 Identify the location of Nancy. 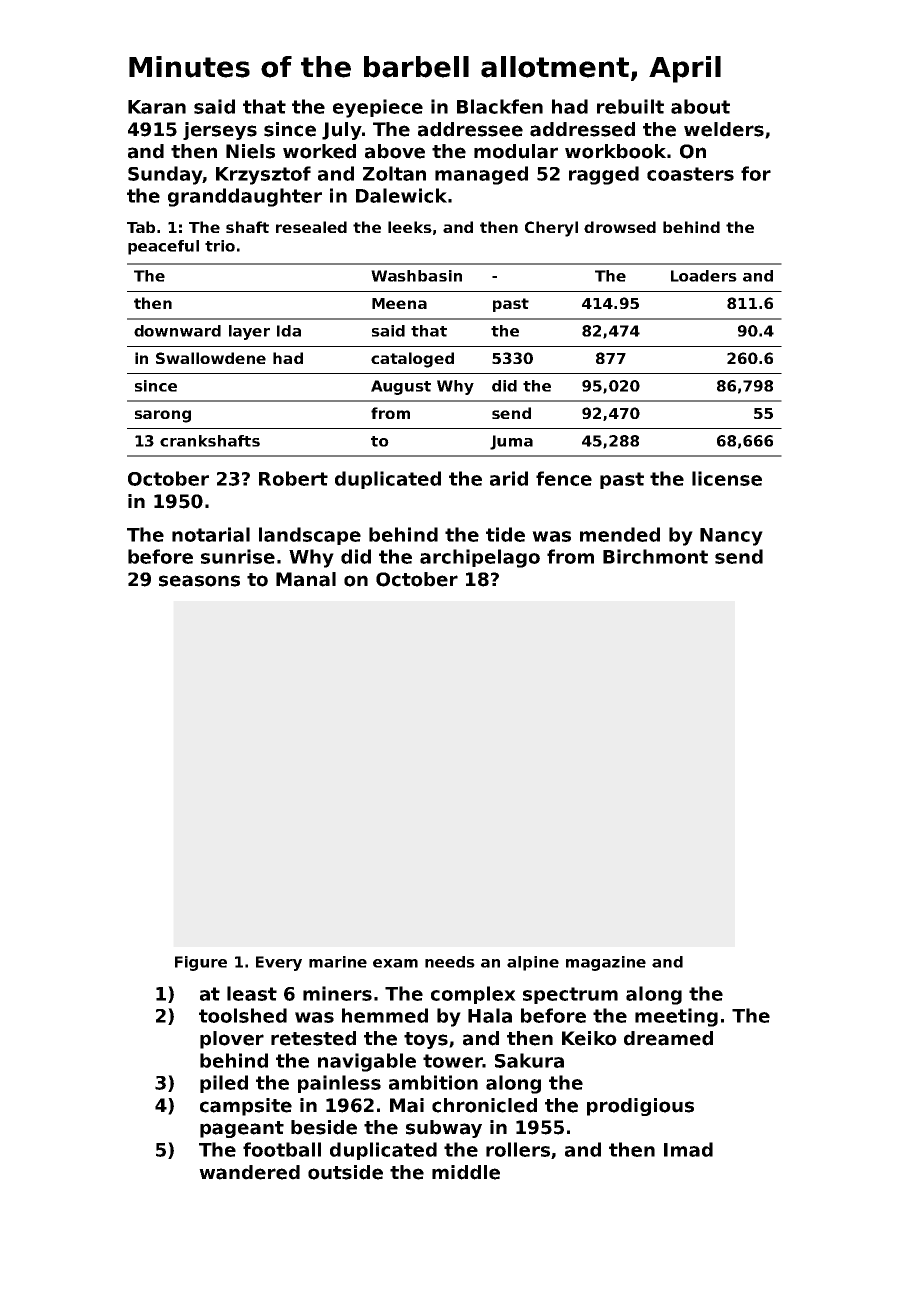
(731, 537).
